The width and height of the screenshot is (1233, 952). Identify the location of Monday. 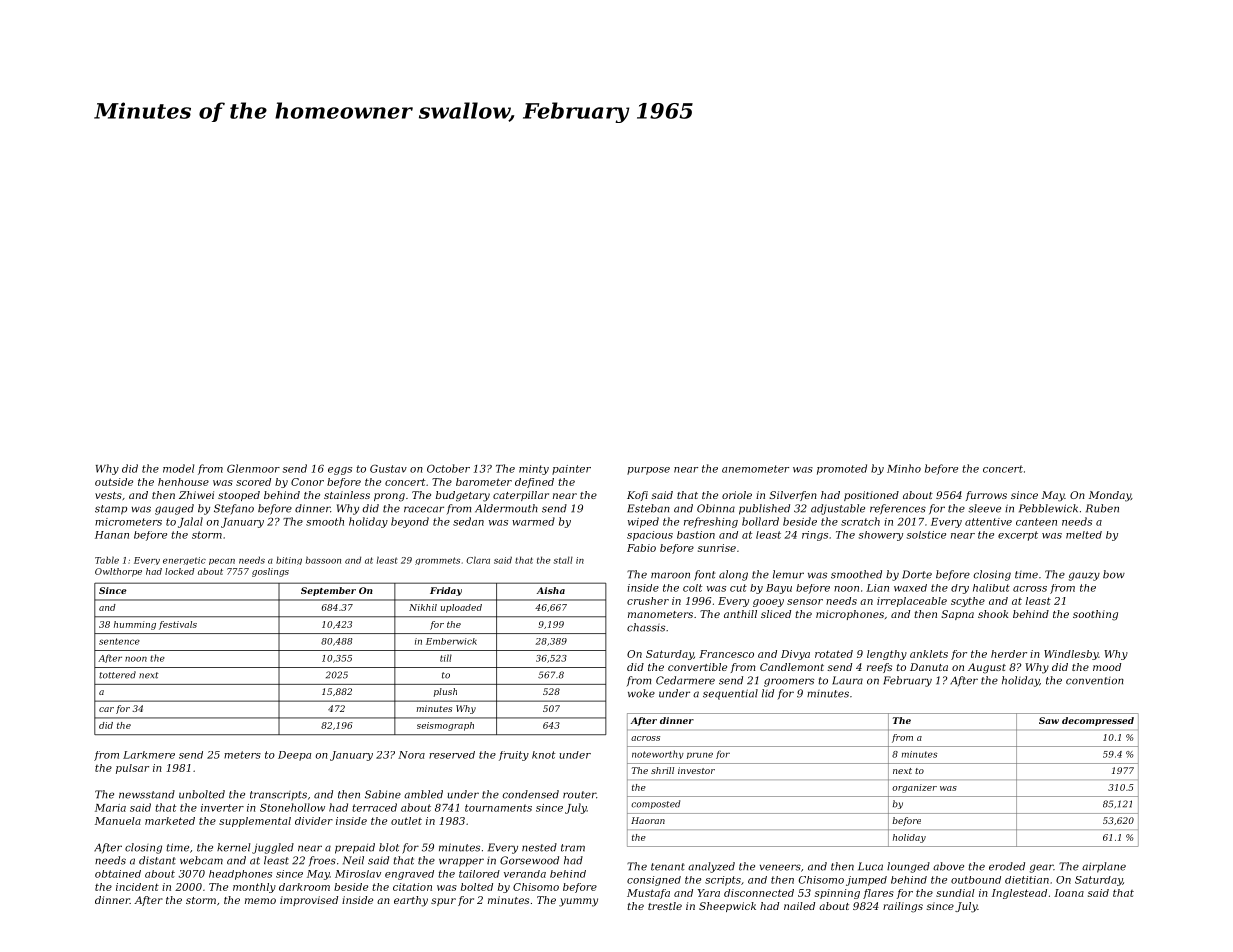
(1110, 496).
